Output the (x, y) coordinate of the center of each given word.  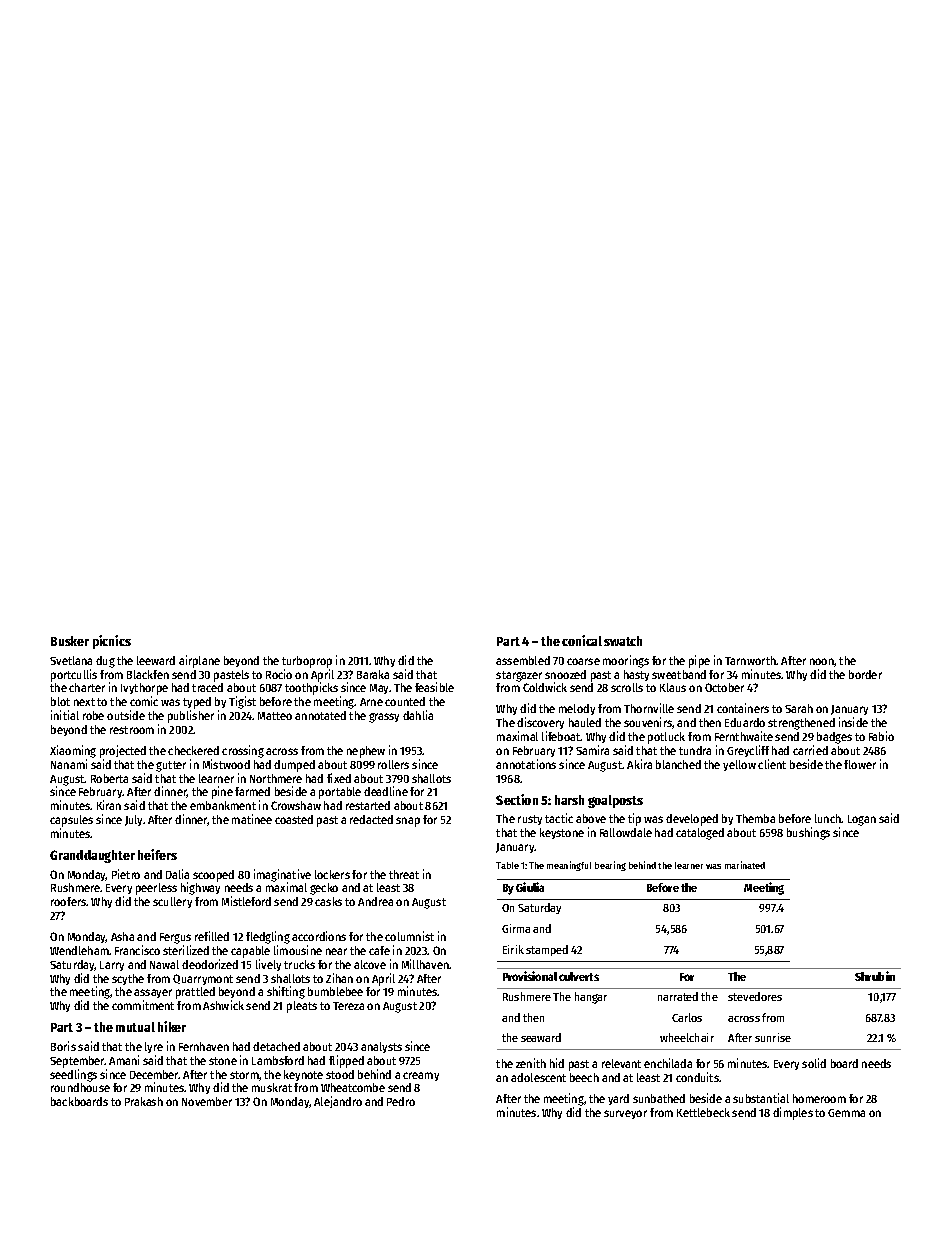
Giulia (530, 887)
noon (822, 661)
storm (244, 1075)
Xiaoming (73, 751)
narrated (678, 996)
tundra (695, 750)
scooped (213, 876)
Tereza (348, 1006)
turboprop (307, 662)
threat (404, 874)
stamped (547, 950)
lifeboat (561, 736)
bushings (808, 833)
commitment (143, 1005)
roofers (69, 901)
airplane (199, 661)
